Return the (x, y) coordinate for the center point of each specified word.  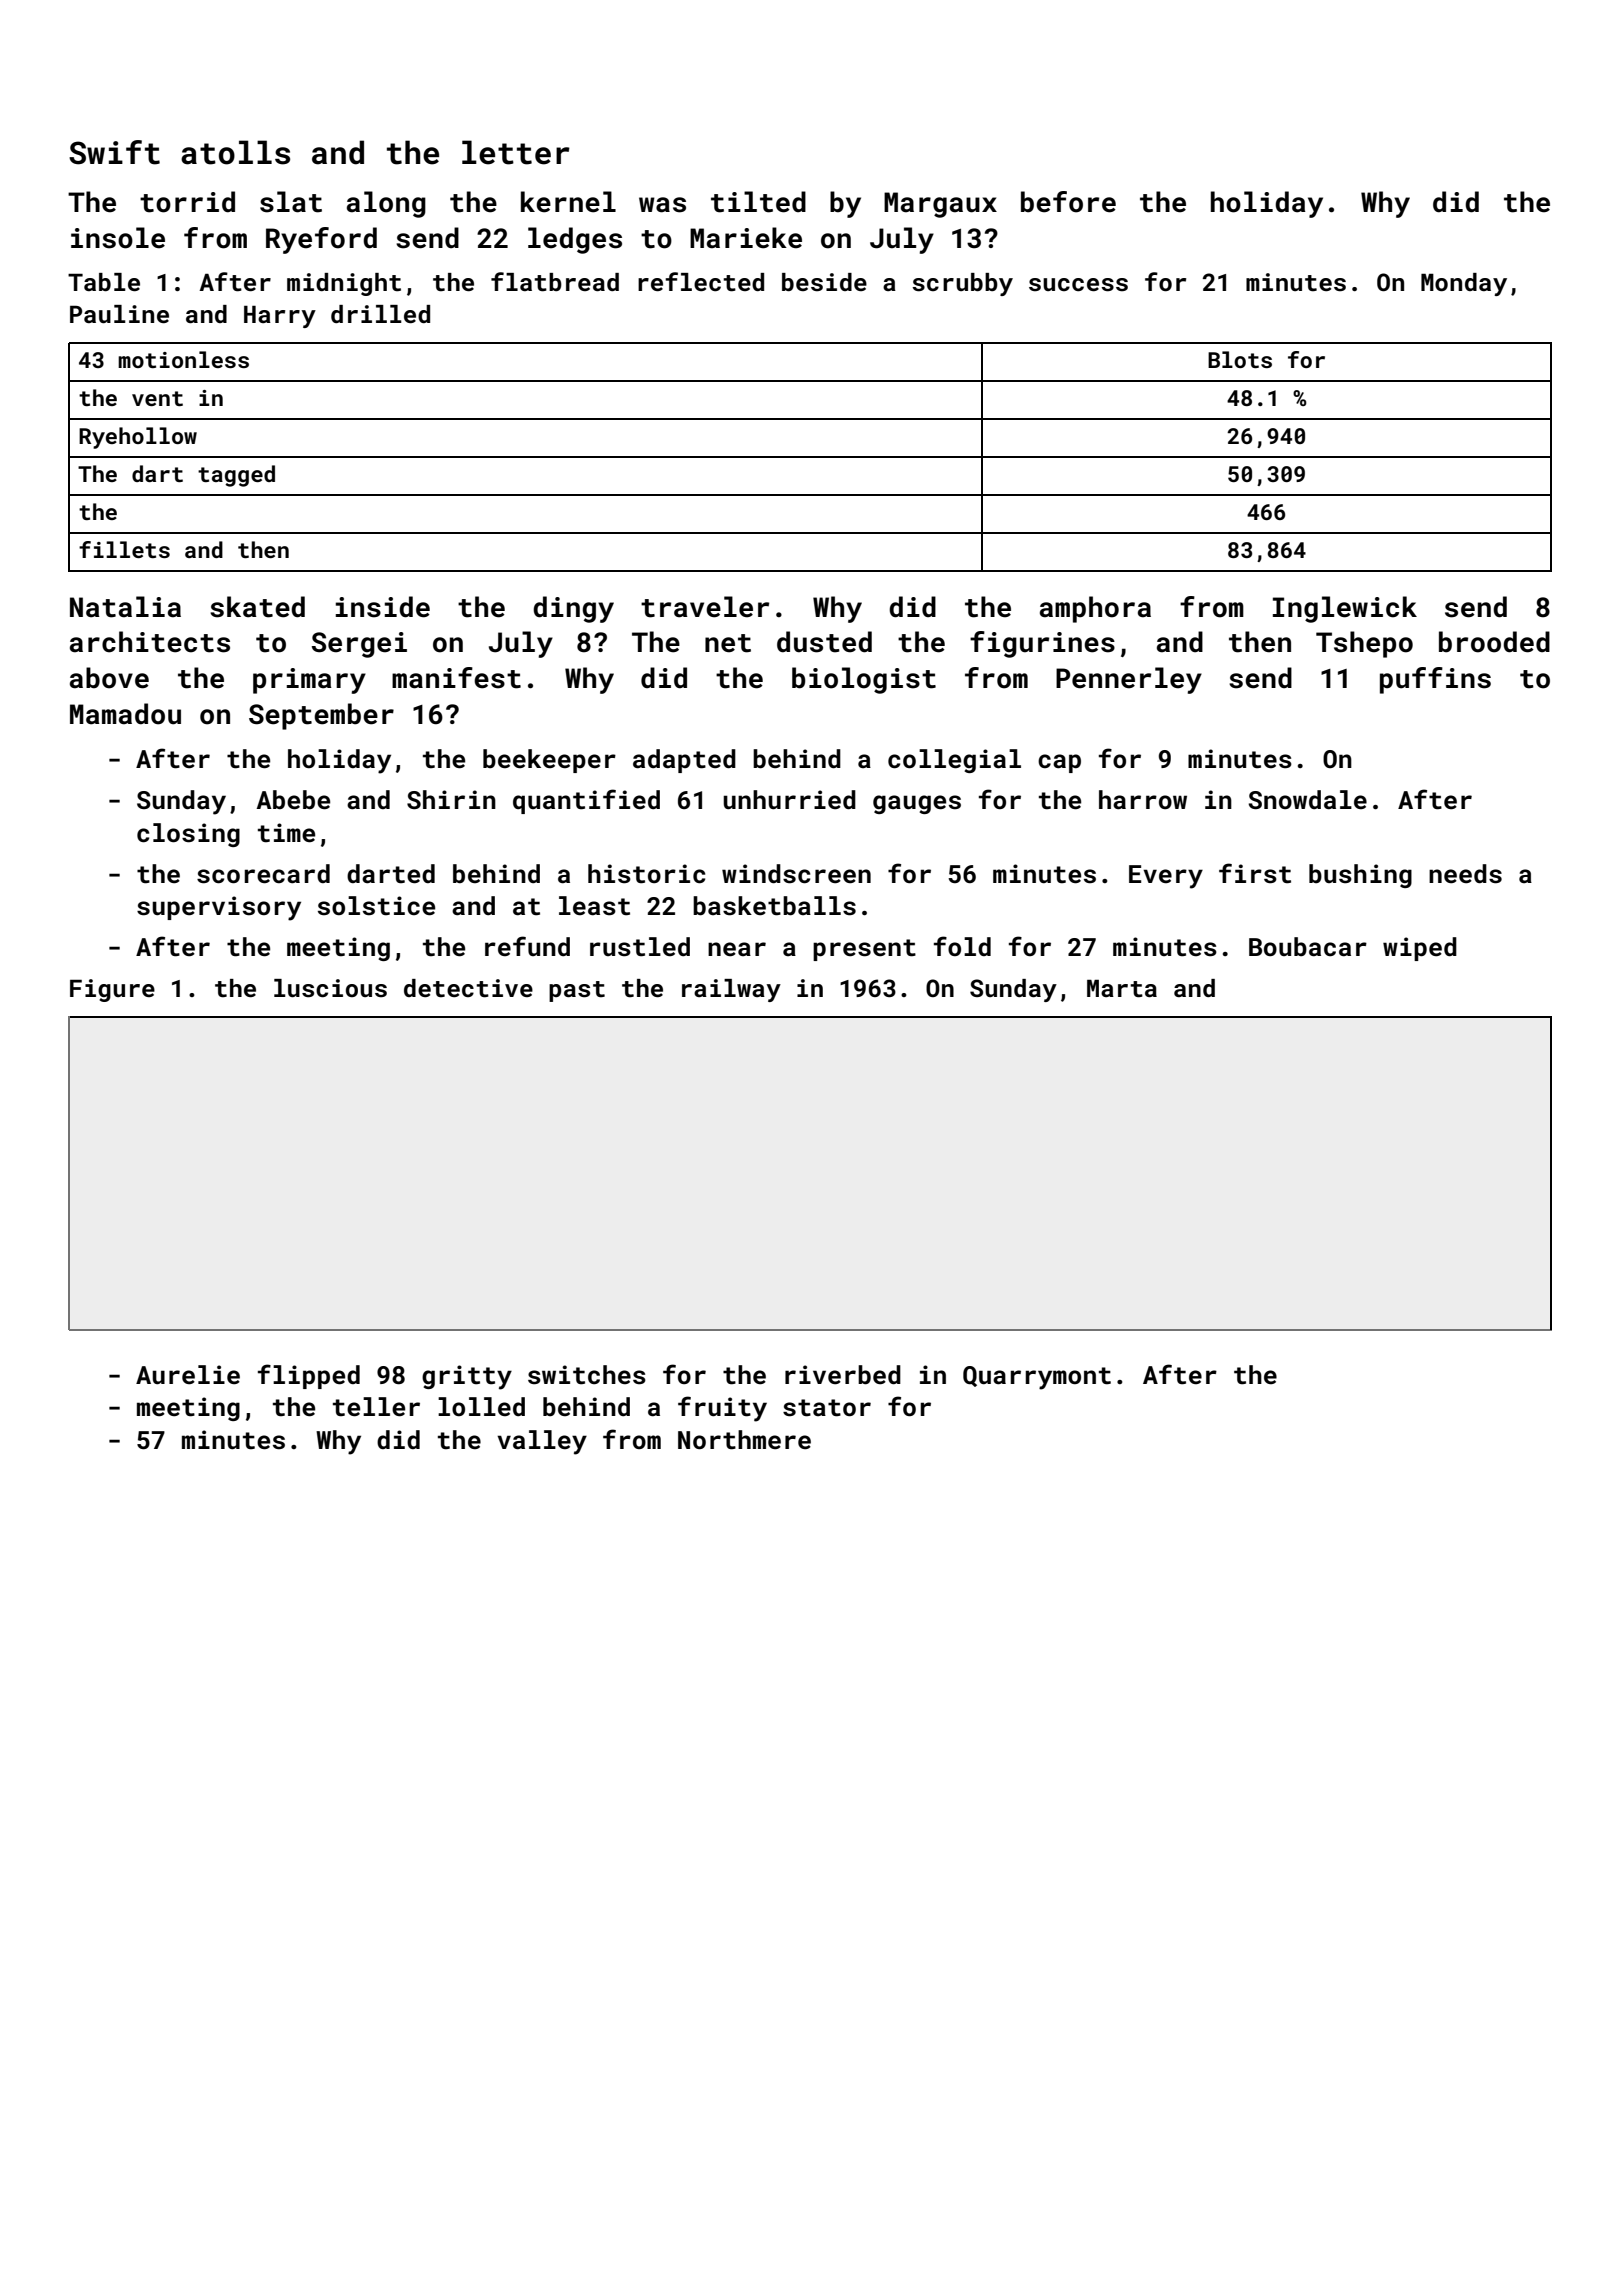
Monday (1464, 284)
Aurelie (188, 1375)
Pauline (119, 314)
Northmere (744, 1440)
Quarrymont (1037, 1378)
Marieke (746, 238)
